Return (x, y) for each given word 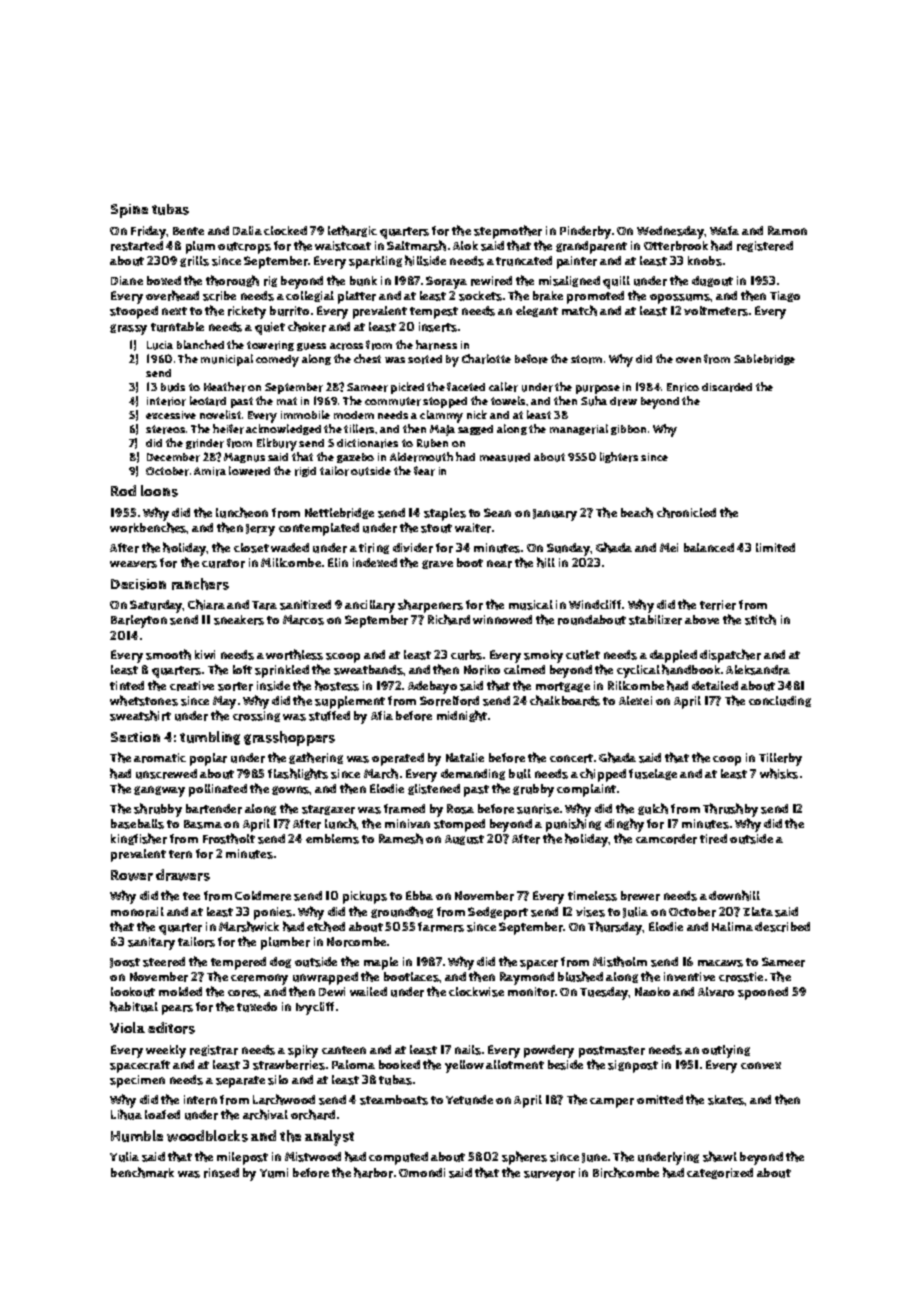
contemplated (319, 529)
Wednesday (671, 232)
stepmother (508, 232)
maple (381, 963)
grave (437, 564)
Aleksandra (758, 670)
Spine (129, 211)
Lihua (126, 1114)
